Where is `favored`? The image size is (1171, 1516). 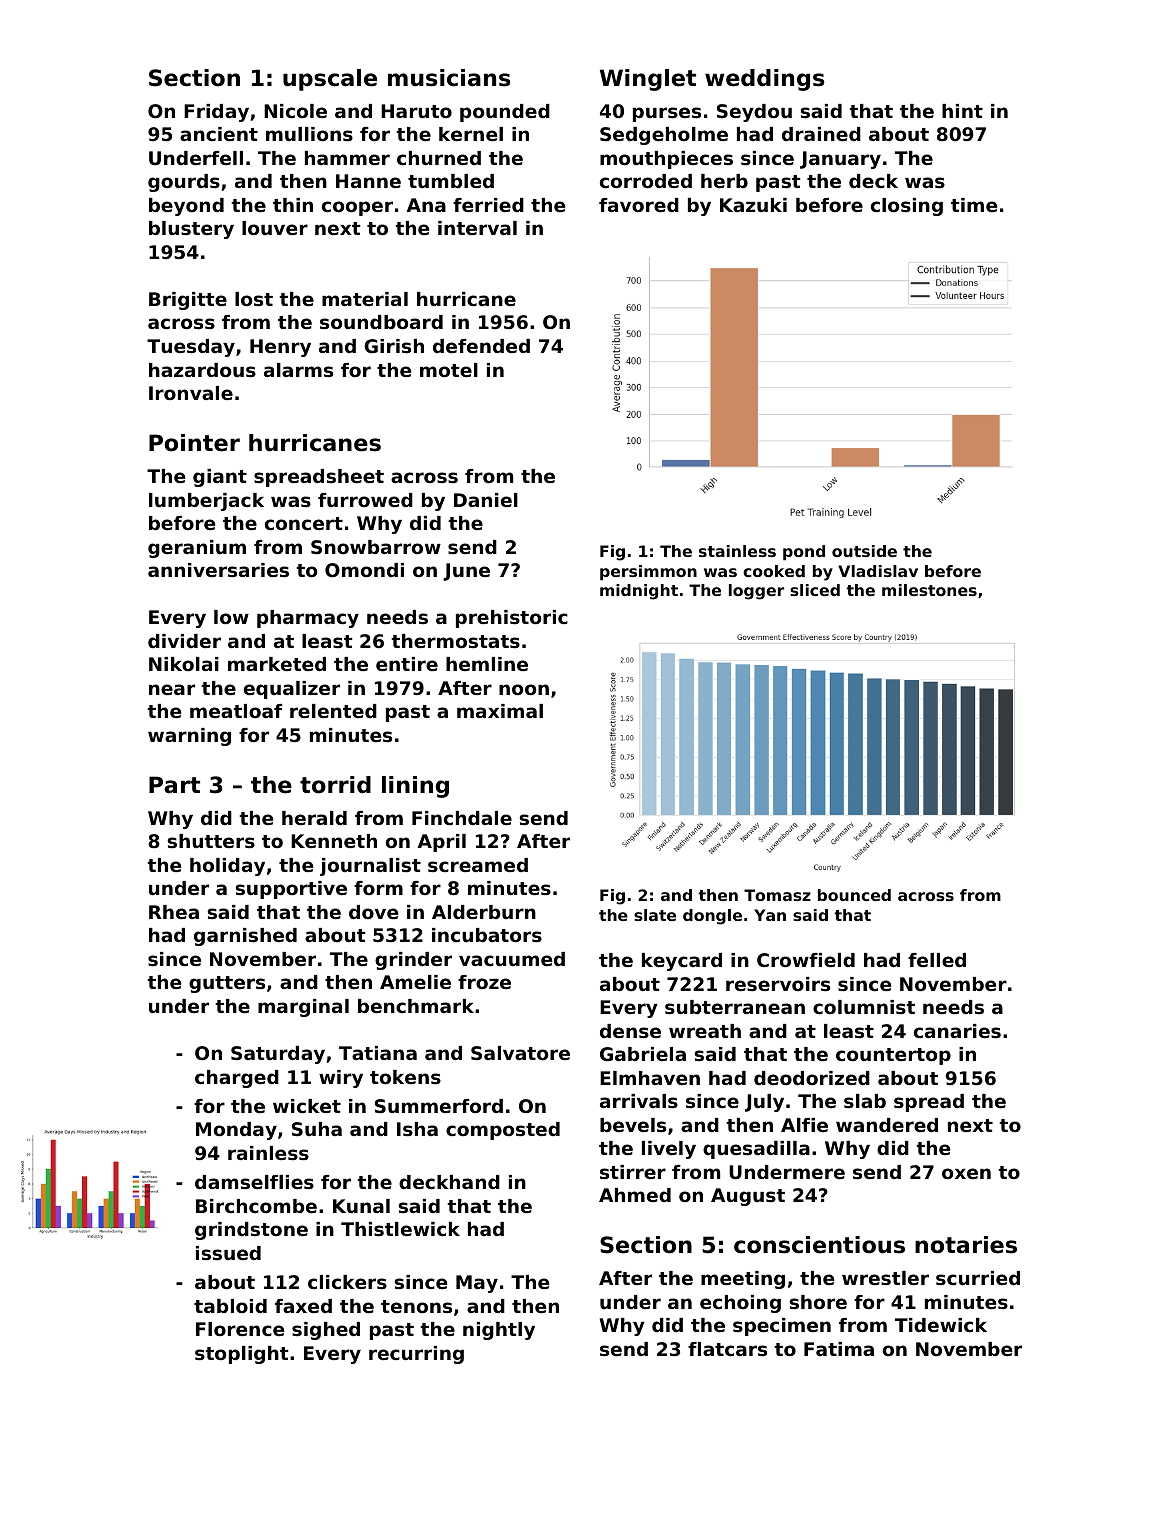 favored is located at coordinates (639, 205).
